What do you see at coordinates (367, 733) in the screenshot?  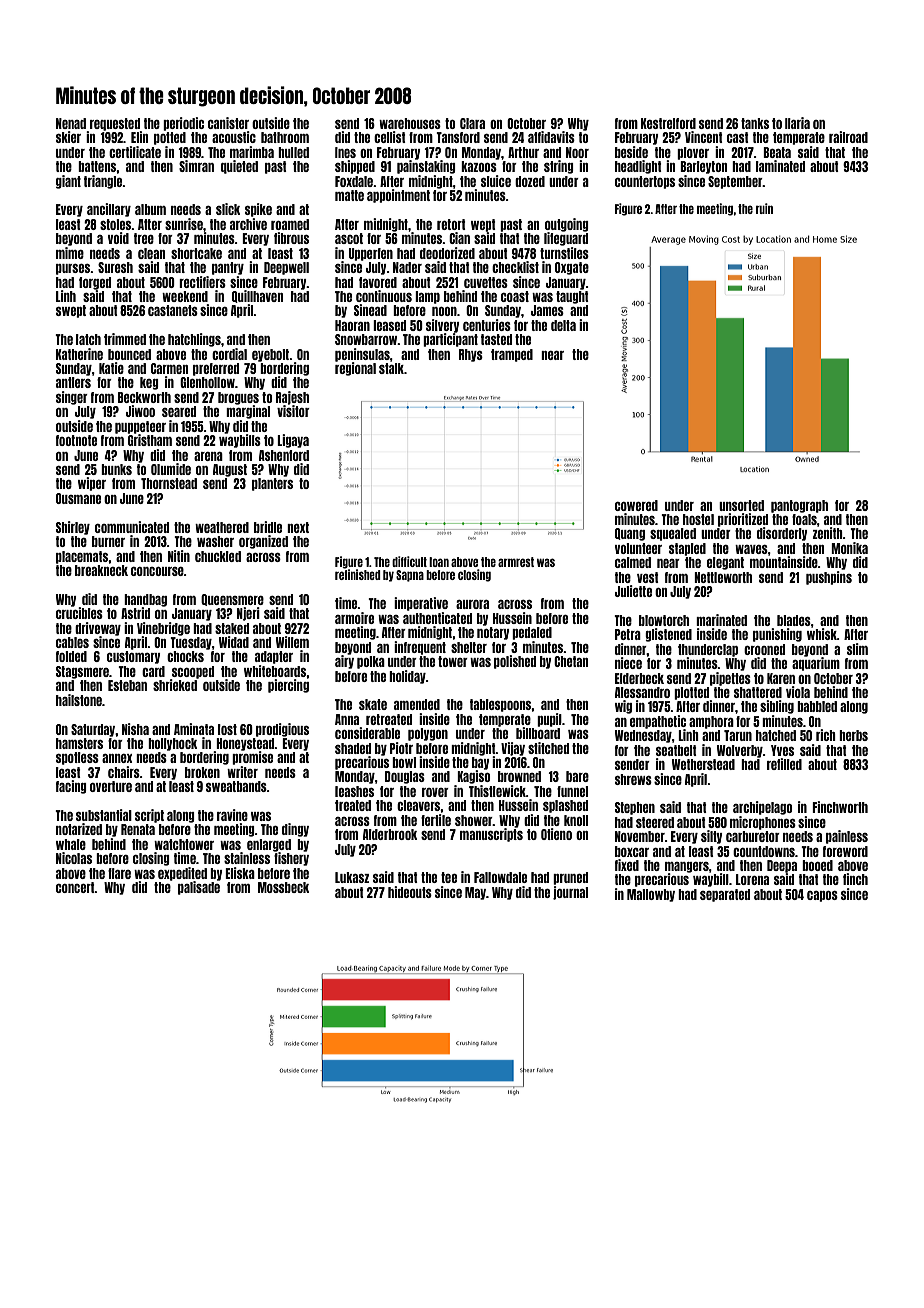 I see `considerable` at bounding box center [367, 733].
